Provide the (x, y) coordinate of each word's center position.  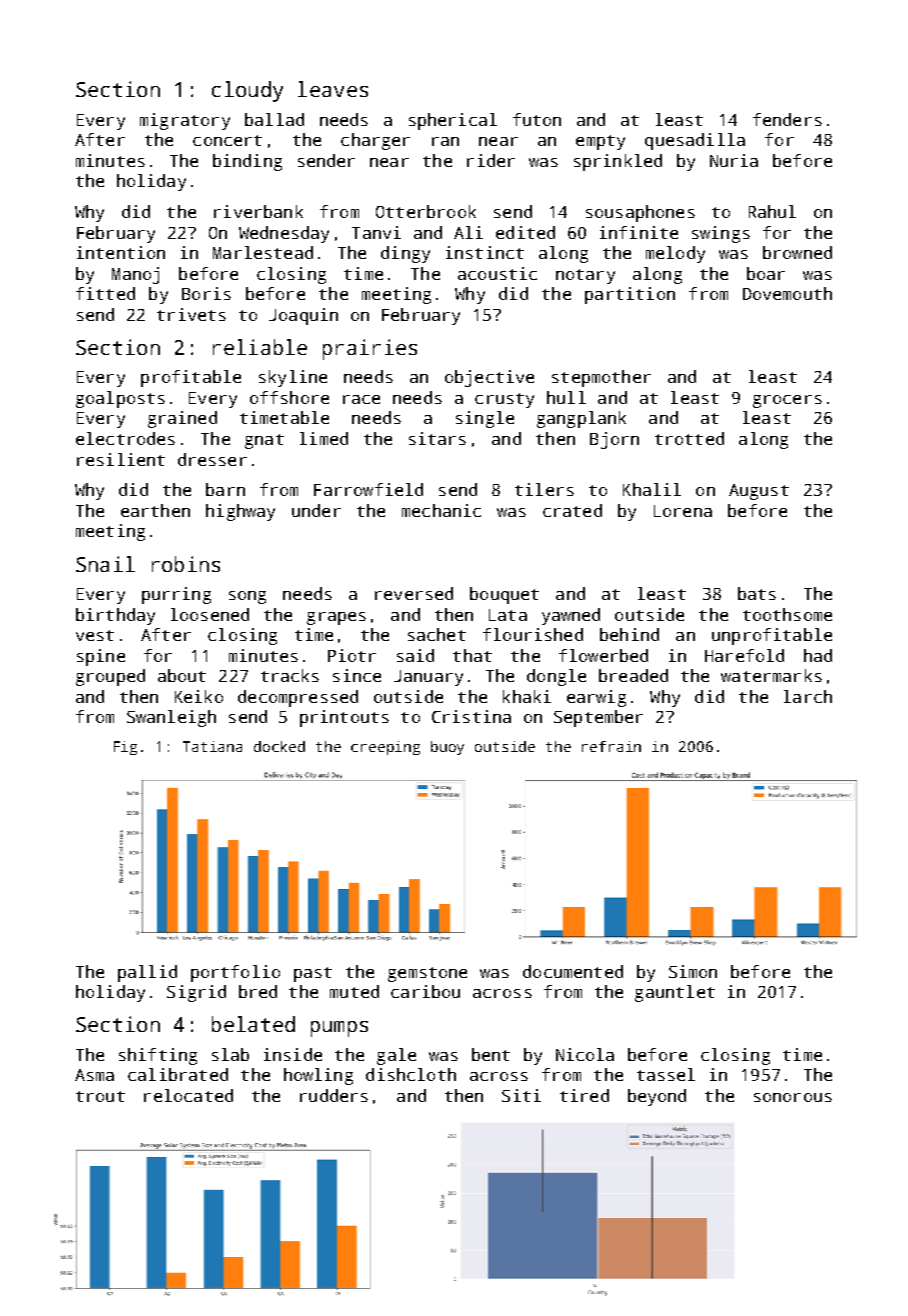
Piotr (352, 655)
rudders (334, 1095)
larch (808, 696)
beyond (657, 1097)
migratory (185, 121)
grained (182, 419)
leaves (333, 89)
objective (489, 378)
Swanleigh (171, 718)
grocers (787, 401)
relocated (188, 1095)
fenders (787, 119)
